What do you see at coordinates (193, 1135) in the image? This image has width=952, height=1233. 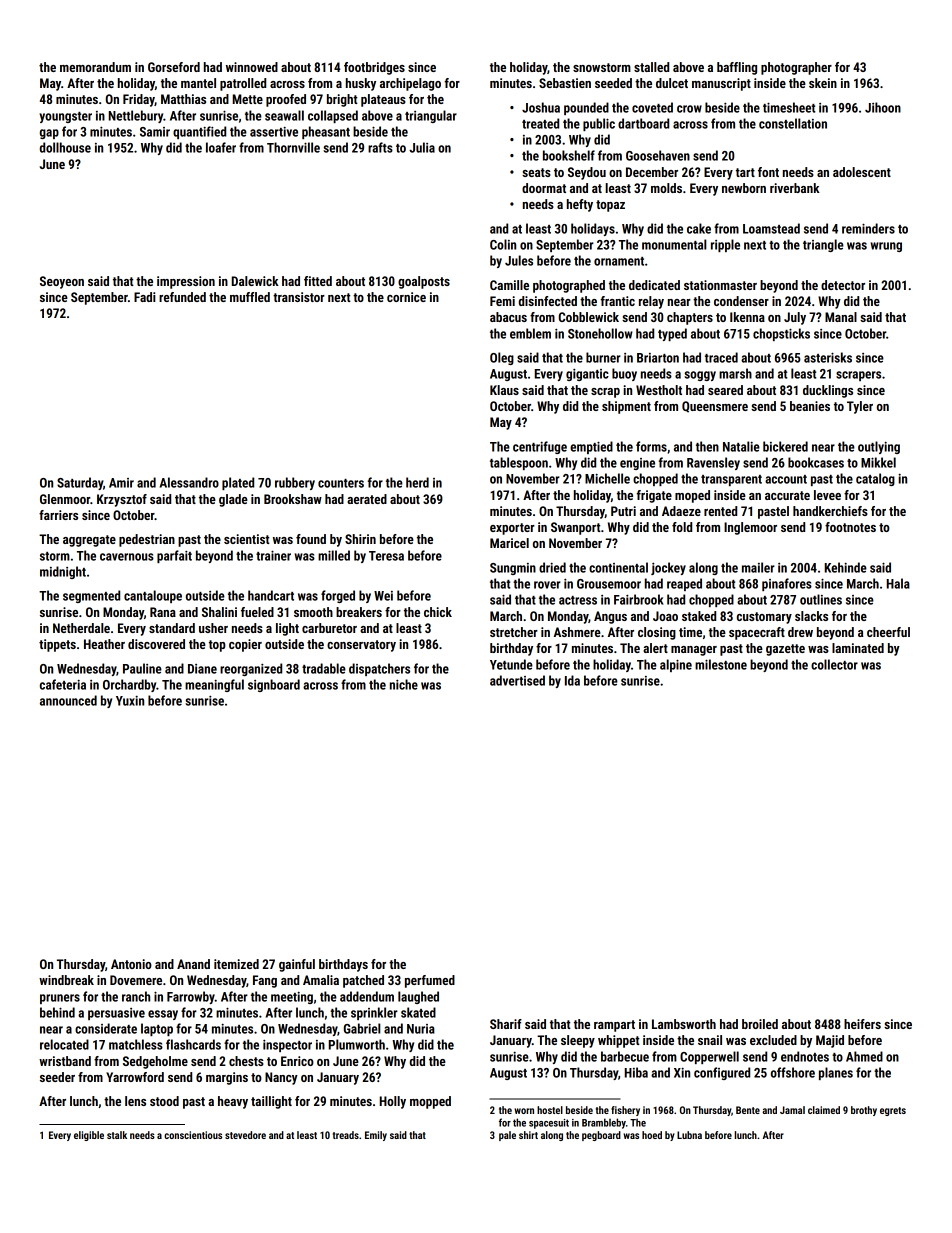 I see `conscientious` at bounding box center [193, 1135].
